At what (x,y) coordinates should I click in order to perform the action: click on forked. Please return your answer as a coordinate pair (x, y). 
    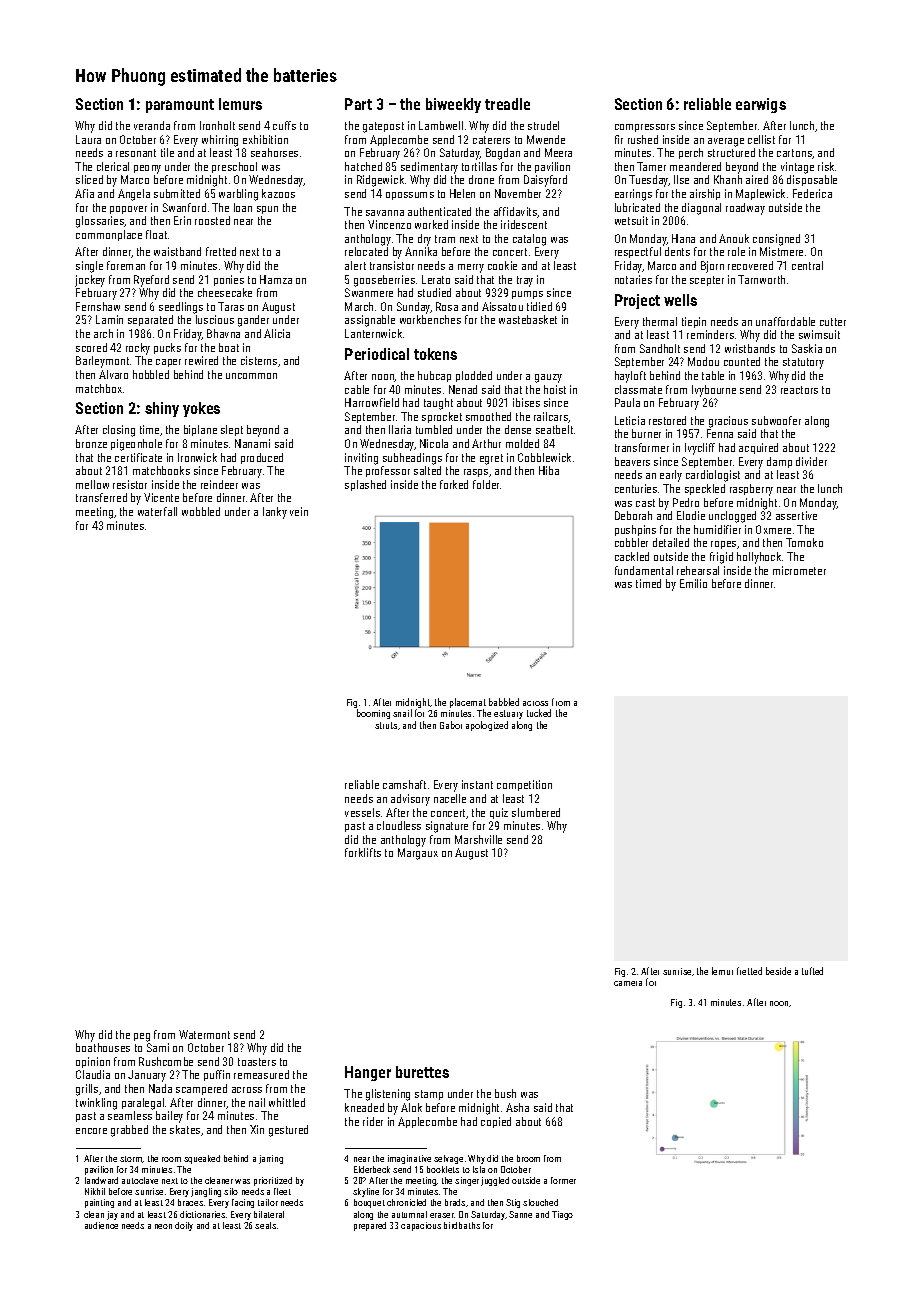
    Looking at the image, I should click on (454, 484).
